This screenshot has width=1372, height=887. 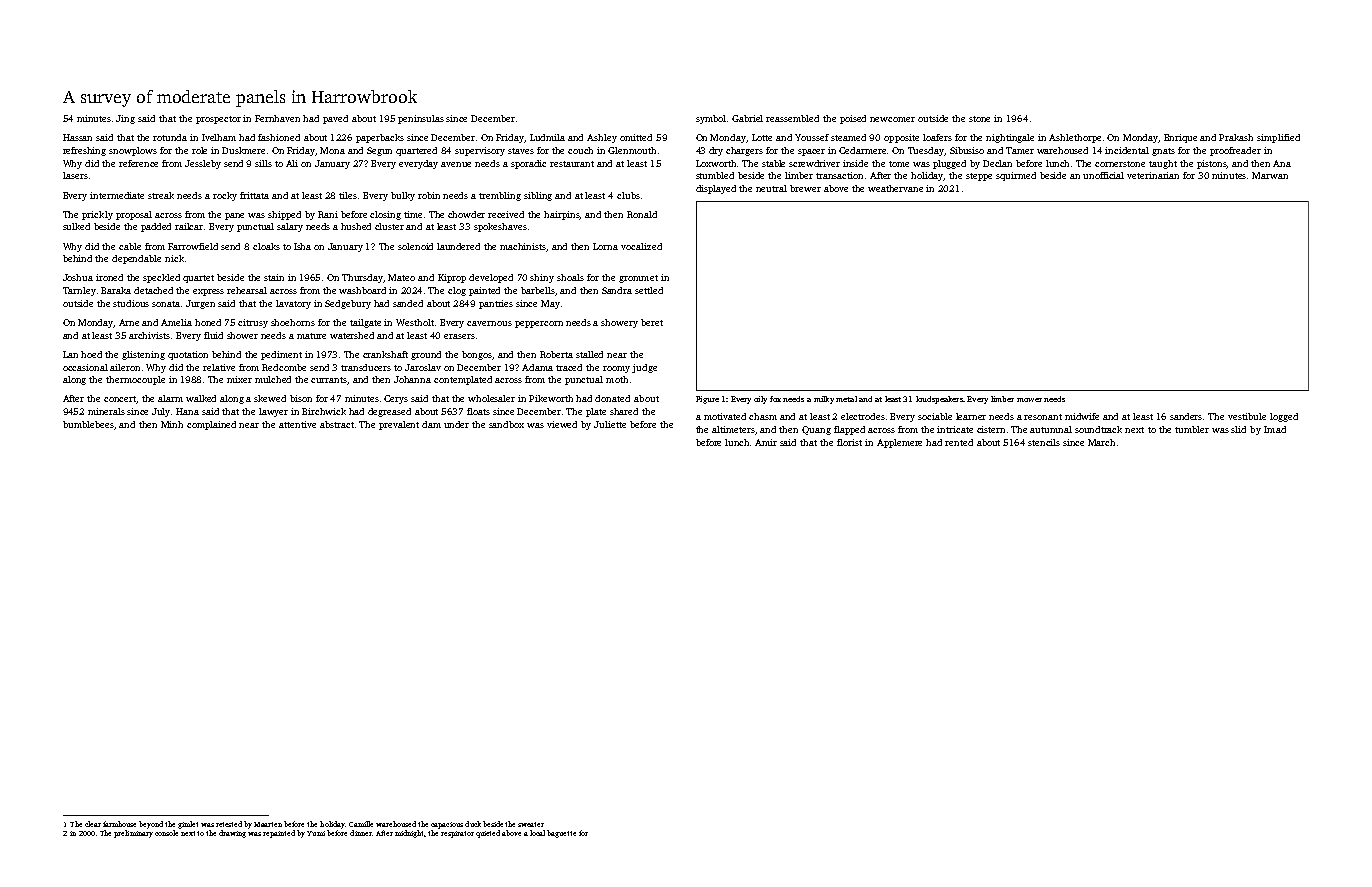 What do you see at coordinates (649, 290) in the screenshot?
I see `settled` at bounding box center [649, 290].
